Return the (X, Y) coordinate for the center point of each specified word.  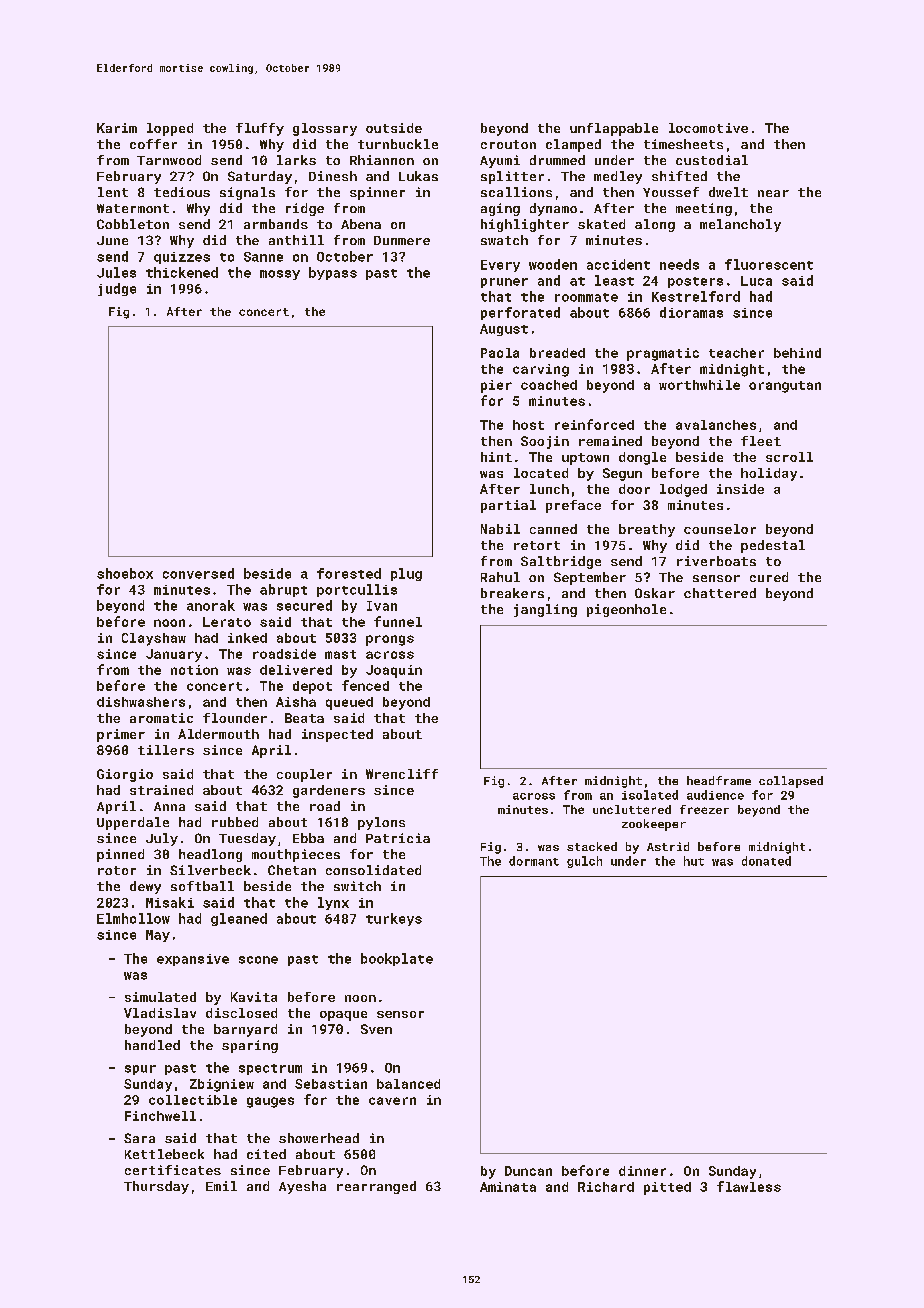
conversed (198, 573)
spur (140, 1070)
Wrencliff (402, 774)
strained (161, 790)
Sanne (263, 257)
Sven (376, 1029)
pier (496, 386)
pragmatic (663, 354)
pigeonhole (626, 610)
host (528, 425)
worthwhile (699, 385)
